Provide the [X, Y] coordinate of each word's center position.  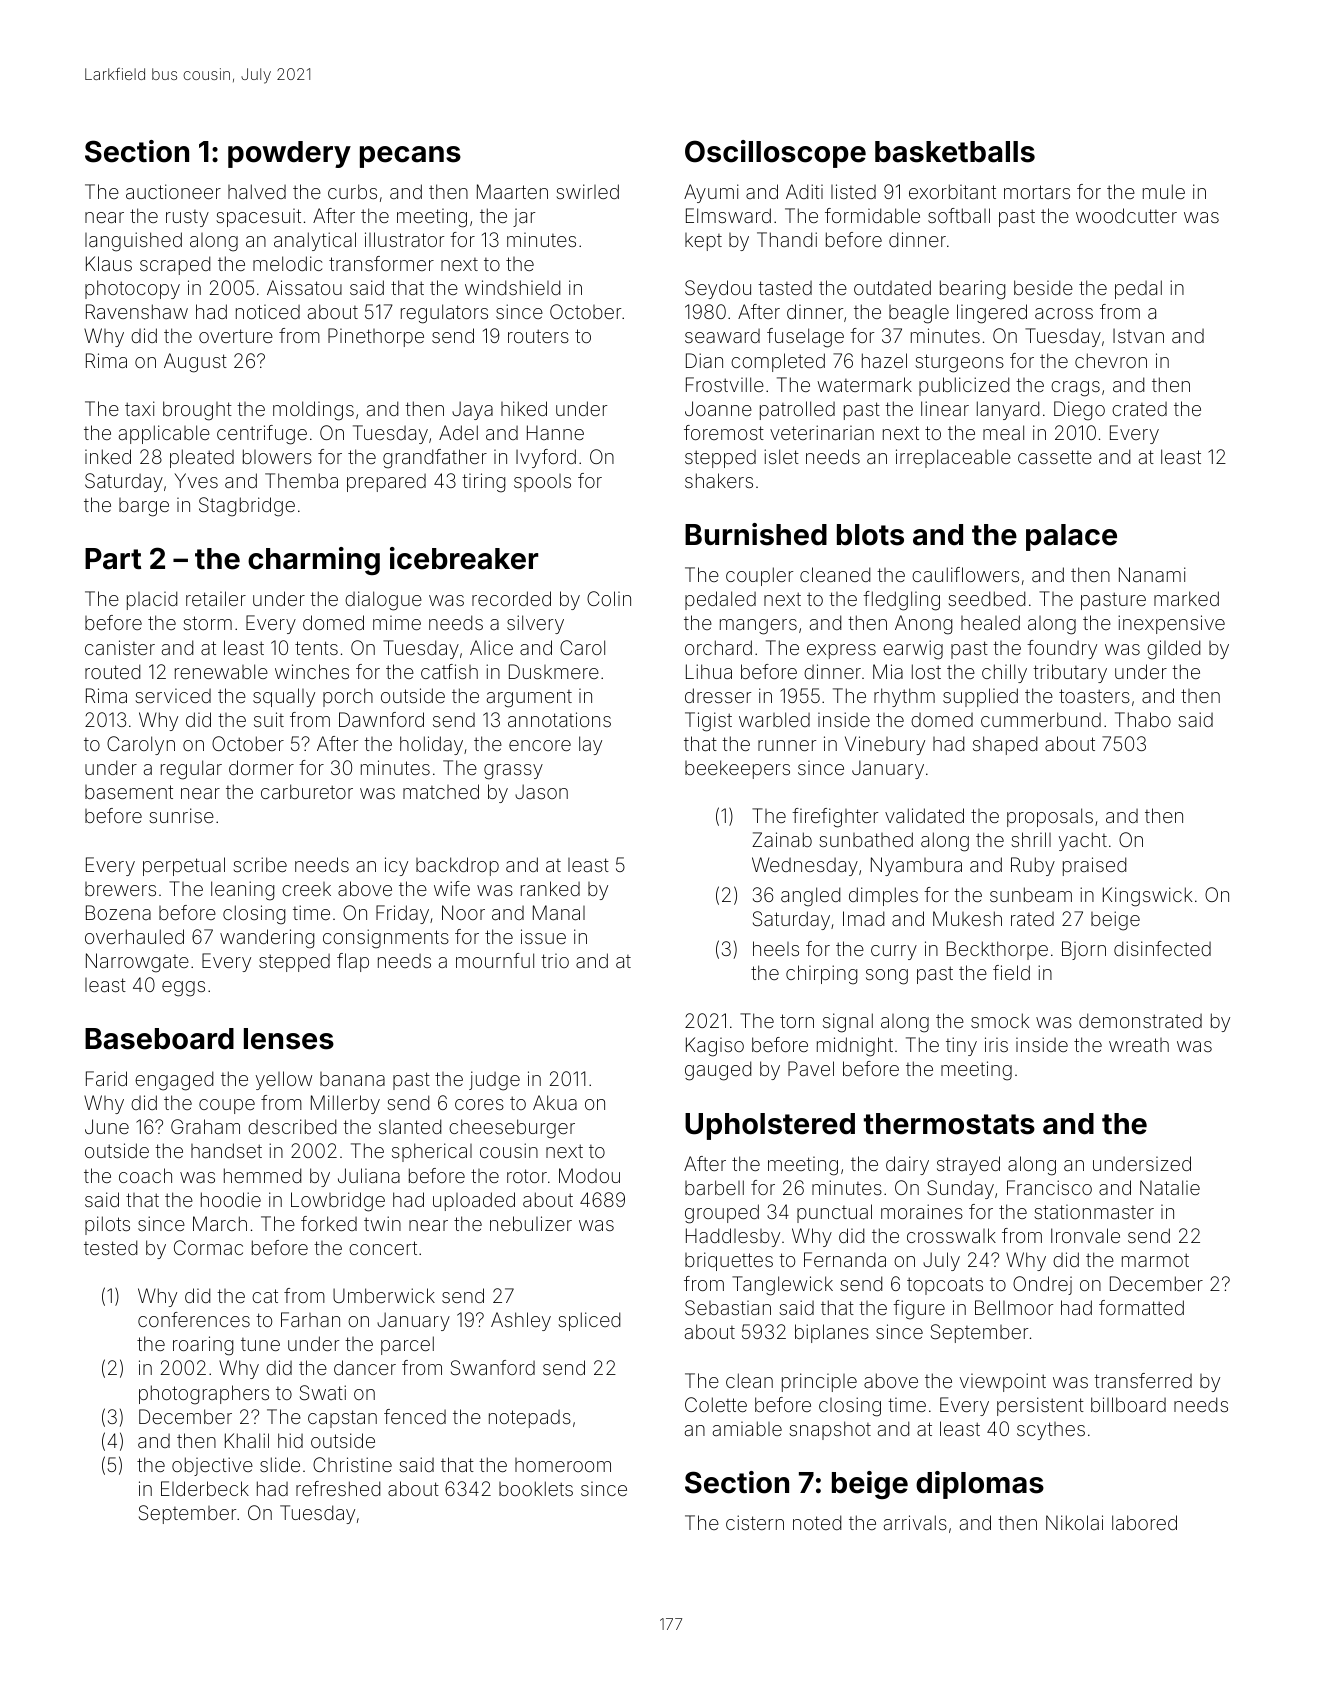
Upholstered [770, 1126]
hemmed [262, 1175]
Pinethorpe [376, 337]
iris [996, 1044]
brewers [120, 889]
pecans [410, 157]
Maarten [512, 191]
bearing [972, 290]
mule [1164, 191]
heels [776, 948]
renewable [221, 671]
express [841, 651]
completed [778, 362]
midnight [855, 1047]
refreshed [338, 1488]
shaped [1005, 745]
